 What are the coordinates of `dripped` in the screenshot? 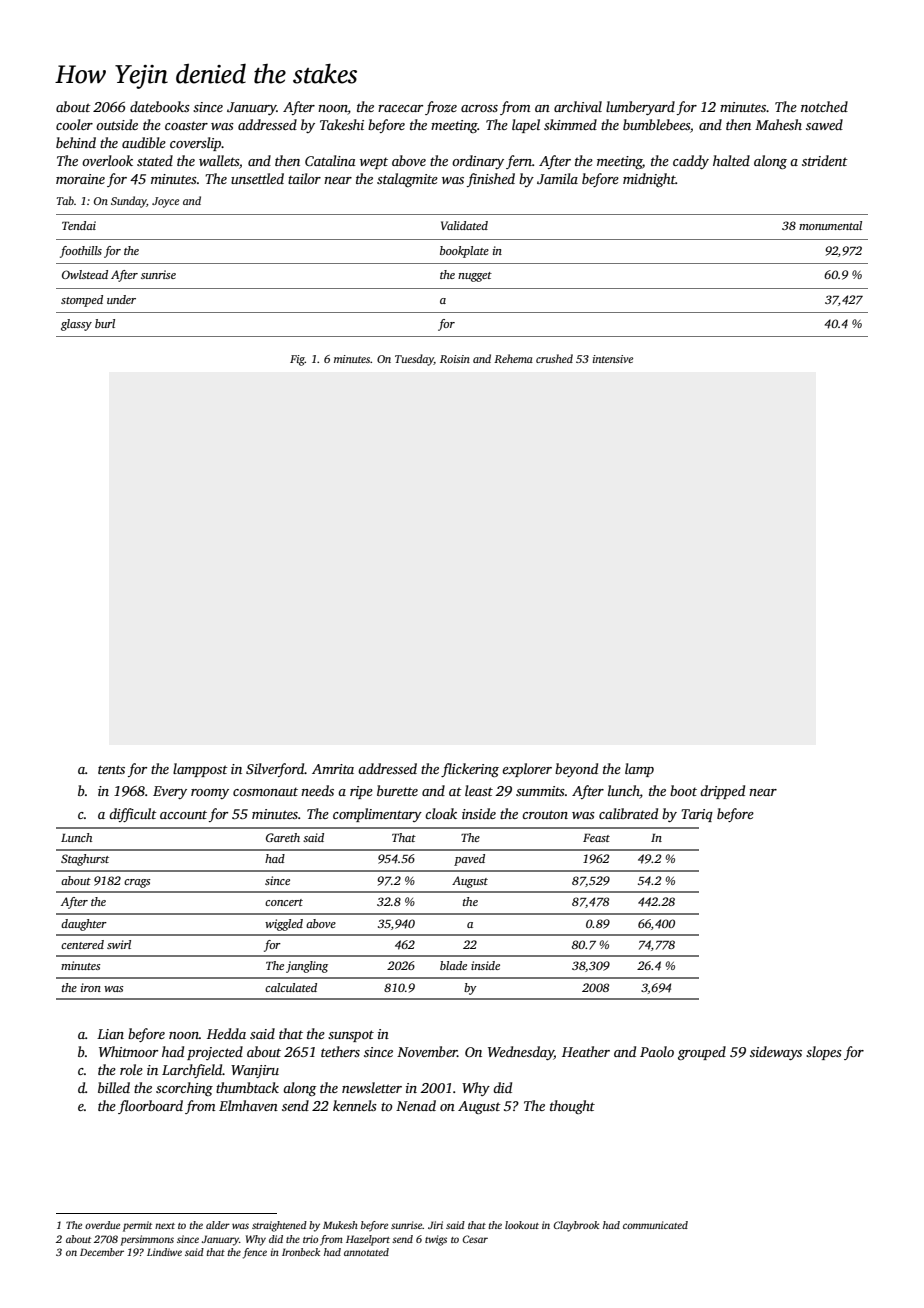 It's located at (722, 792).
